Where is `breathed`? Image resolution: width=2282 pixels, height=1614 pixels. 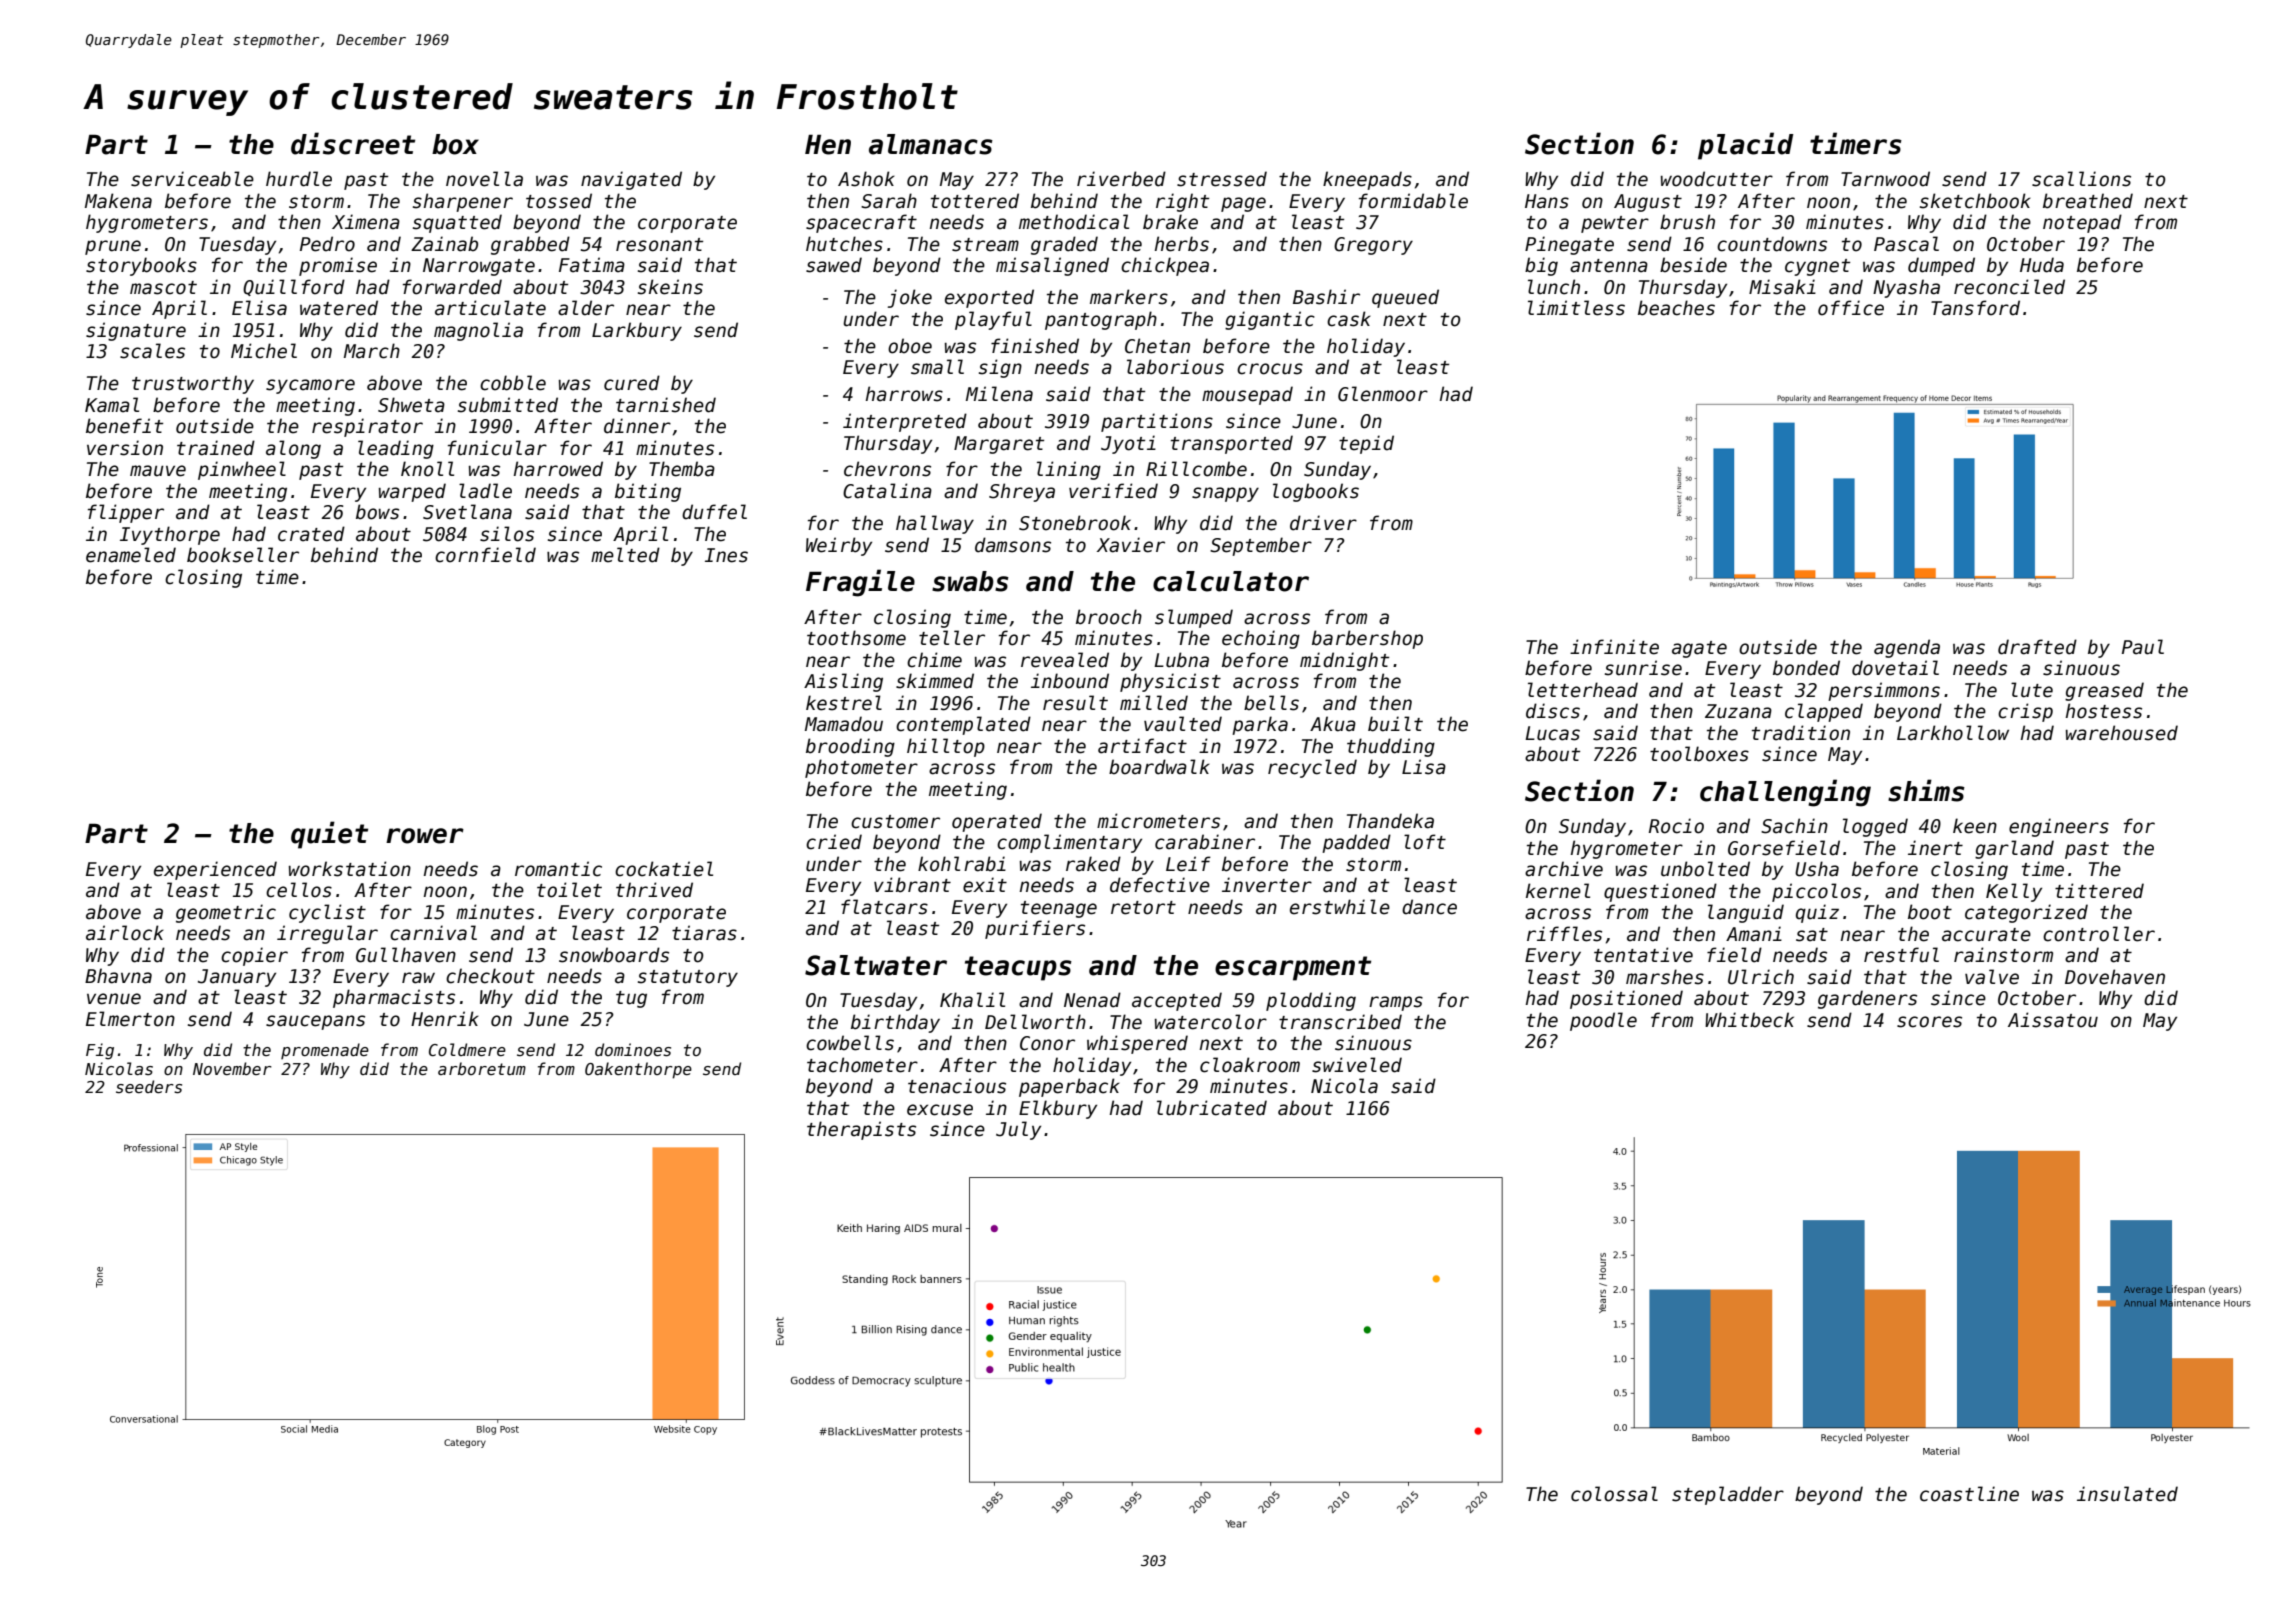 breathed is located at coordinates (2088, 201).
